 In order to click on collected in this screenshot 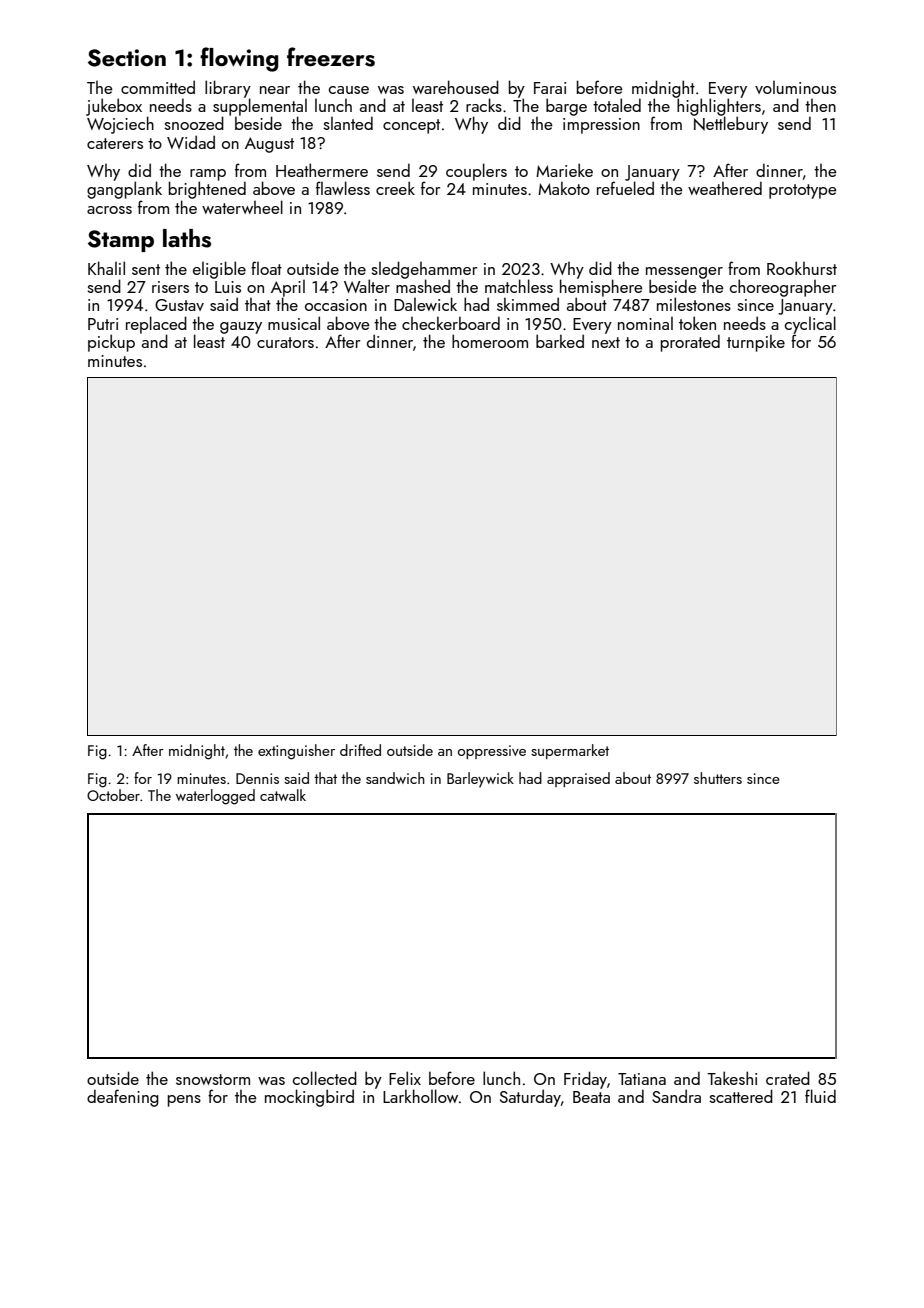, I will do `click(325, 1078)`.
